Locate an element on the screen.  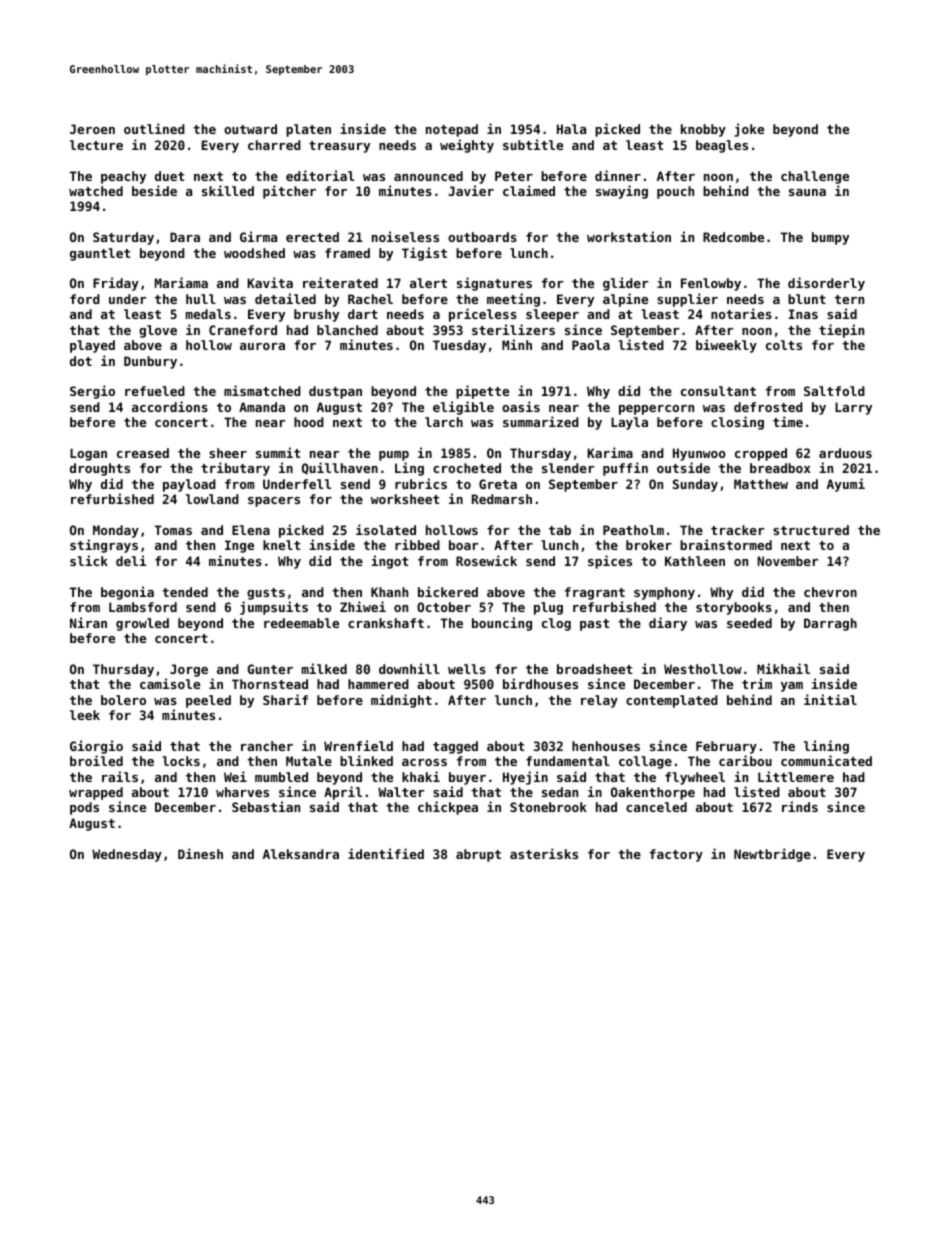
pods is located at coordinates (84, 808).
